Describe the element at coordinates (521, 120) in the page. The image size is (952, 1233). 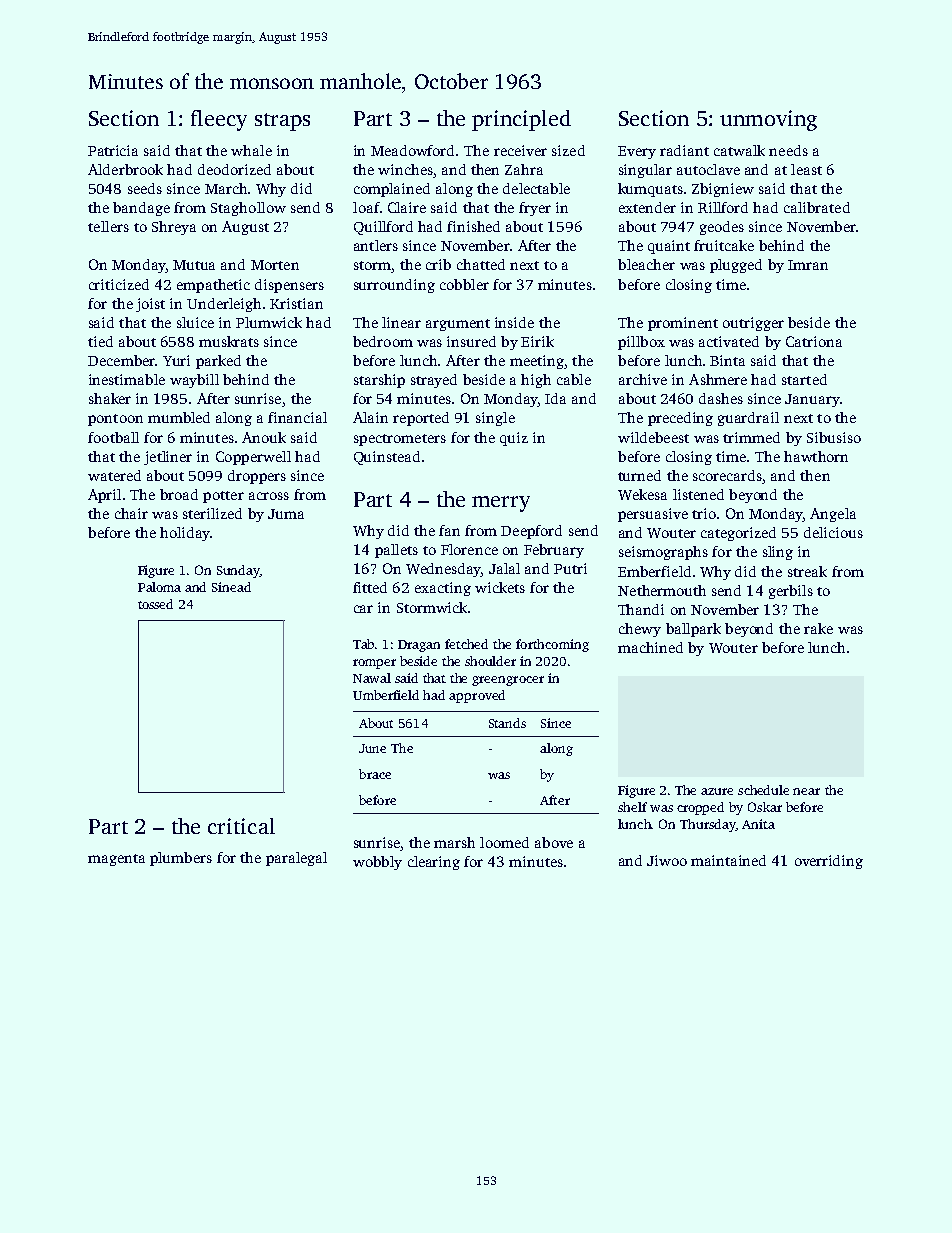
I see `principled` at that location.
